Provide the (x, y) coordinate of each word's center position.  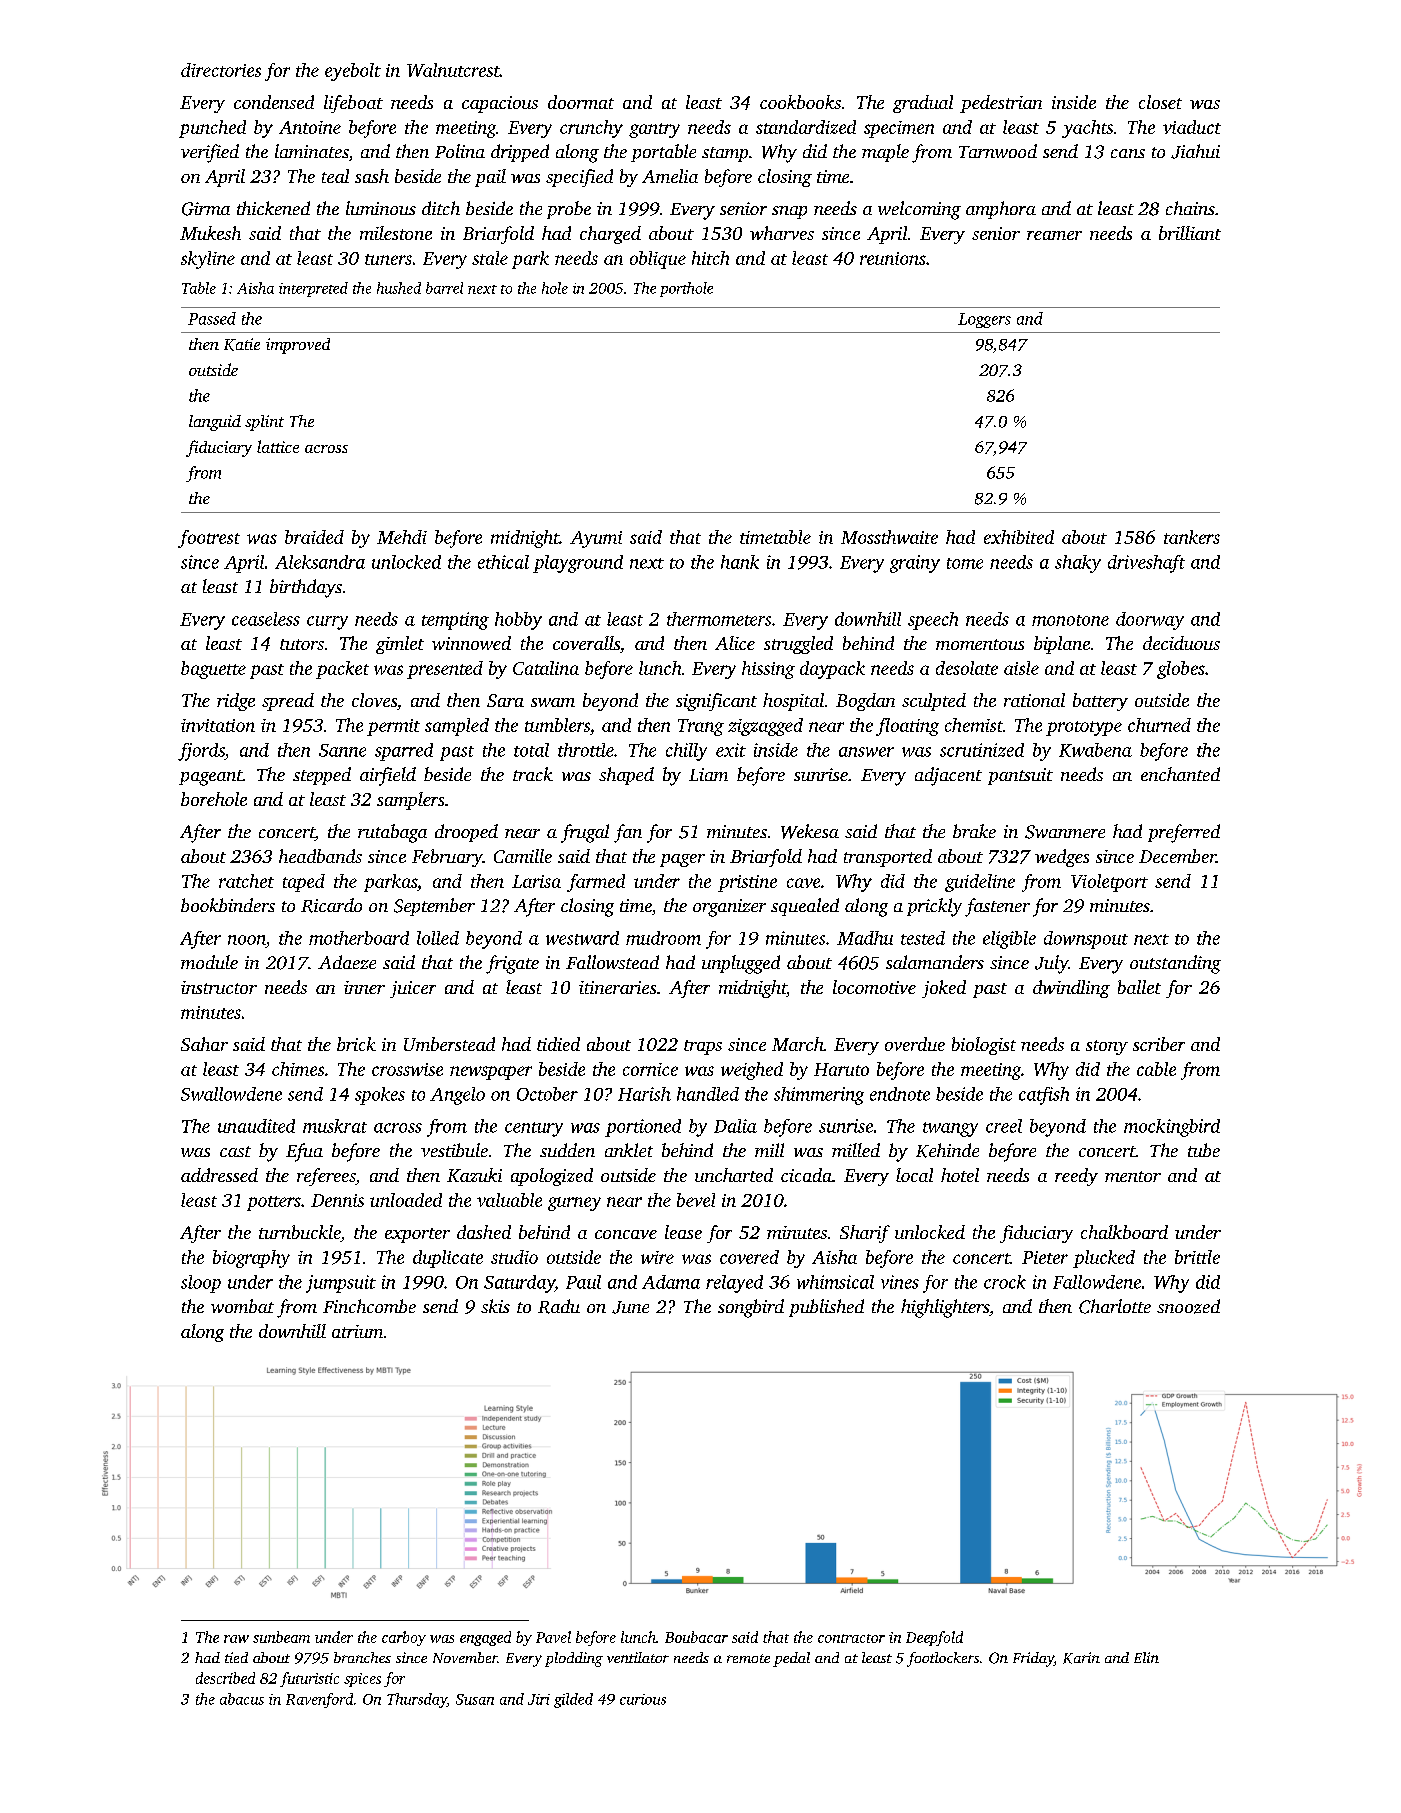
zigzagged (765, 727)
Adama (671, 1282)
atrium (357, 1331)
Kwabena (1095, 750)
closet (1160, 102)
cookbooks (800, 102)
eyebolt (353, 72)
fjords (201, 752)
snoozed (1188, 1306)
